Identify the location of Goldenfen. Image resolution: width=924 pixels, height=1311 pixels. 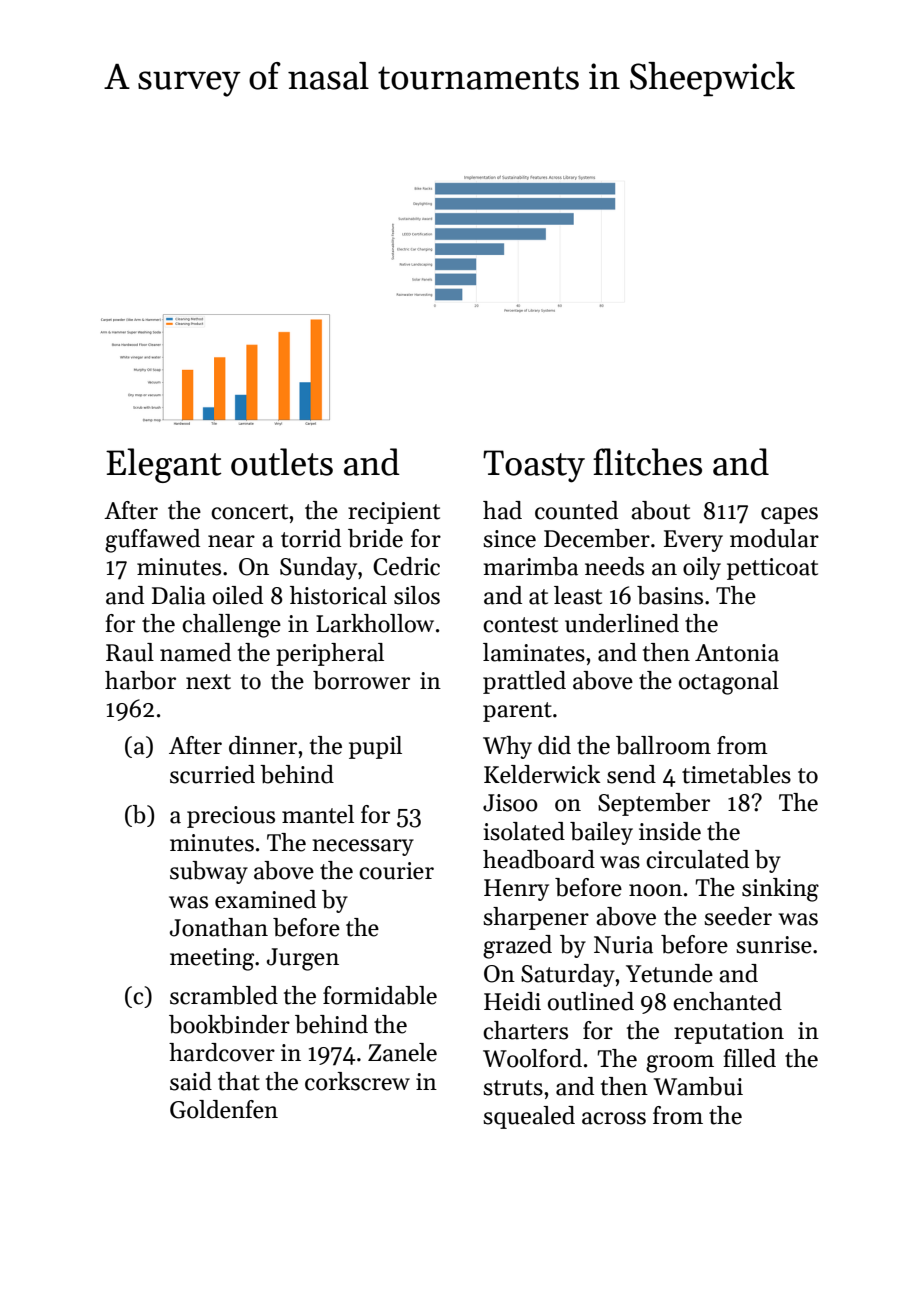
(224, 1109).
